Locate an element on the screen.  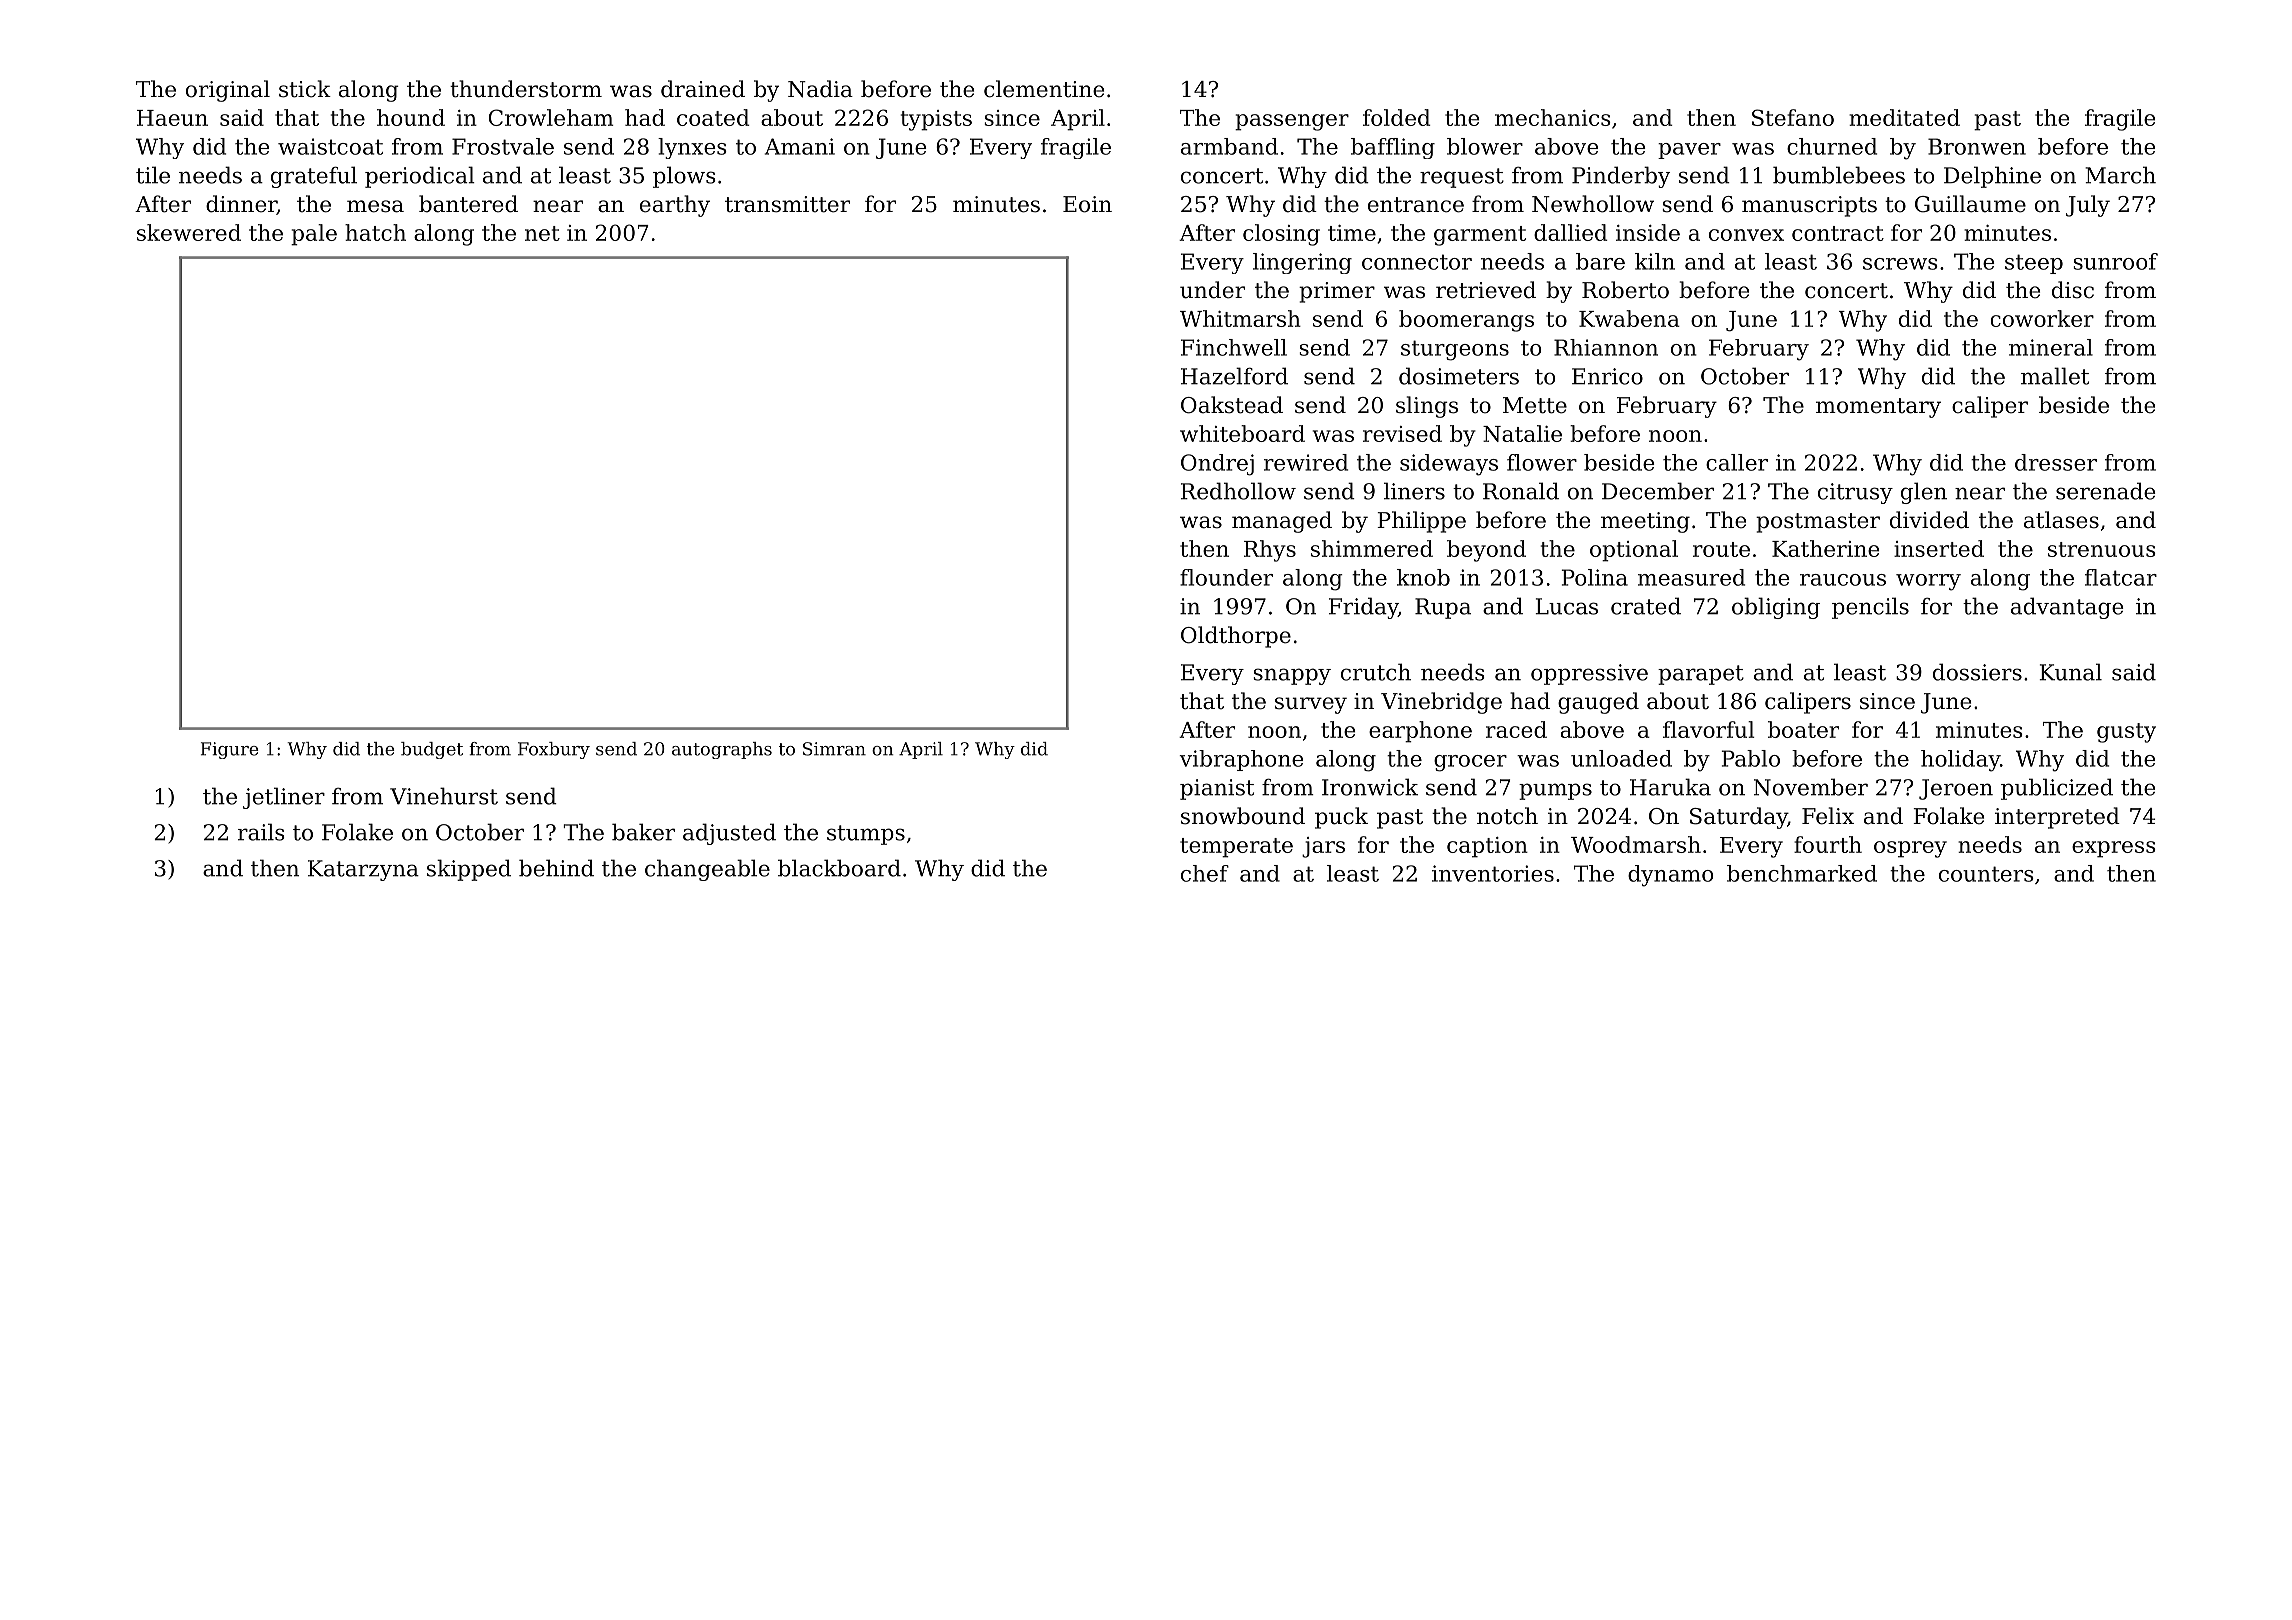
Foxbury is located at coordinates (554, 750).
